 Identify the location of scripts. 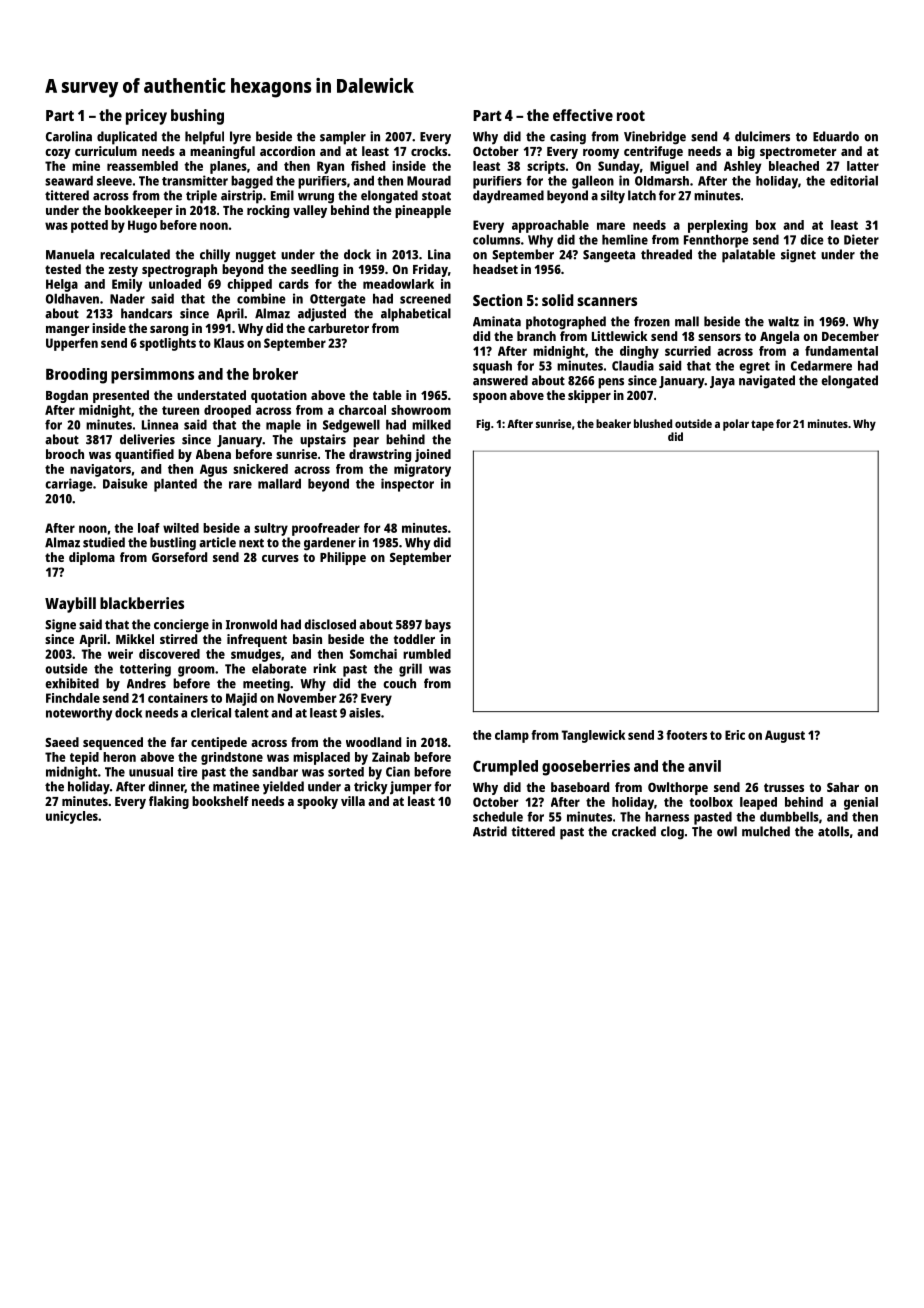
(546, 167).
